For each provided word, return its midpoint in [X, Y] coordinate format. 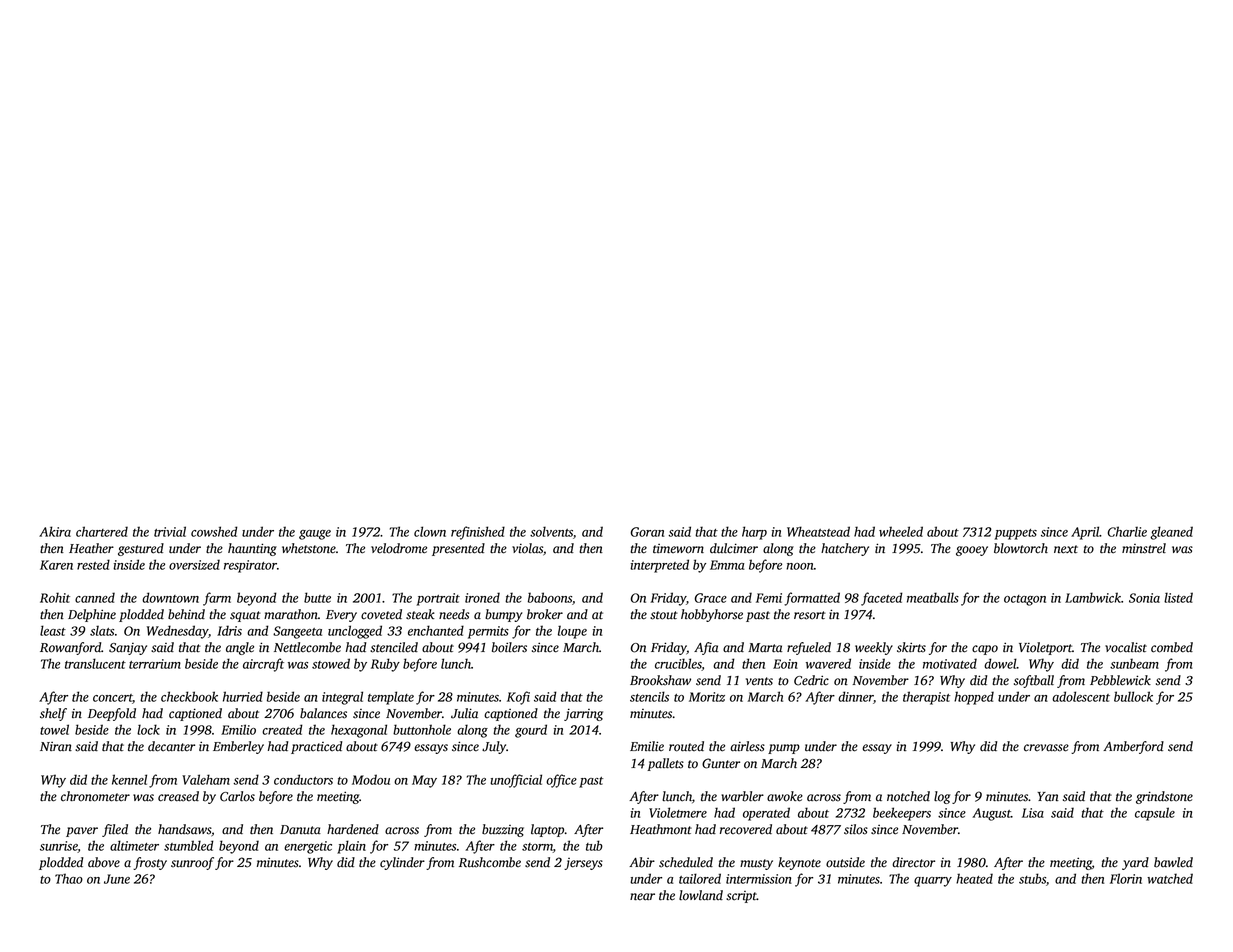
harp [754, 533]
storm [537, 848]
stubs [1032, 878]
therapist [926, 698]
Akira [55, 531]
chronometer [95, 796]
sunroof [192, 863]
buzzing [503, 830]
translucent [95, 663]
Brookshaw [660, 680]
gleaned [1171, 533]
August [991, 814]
